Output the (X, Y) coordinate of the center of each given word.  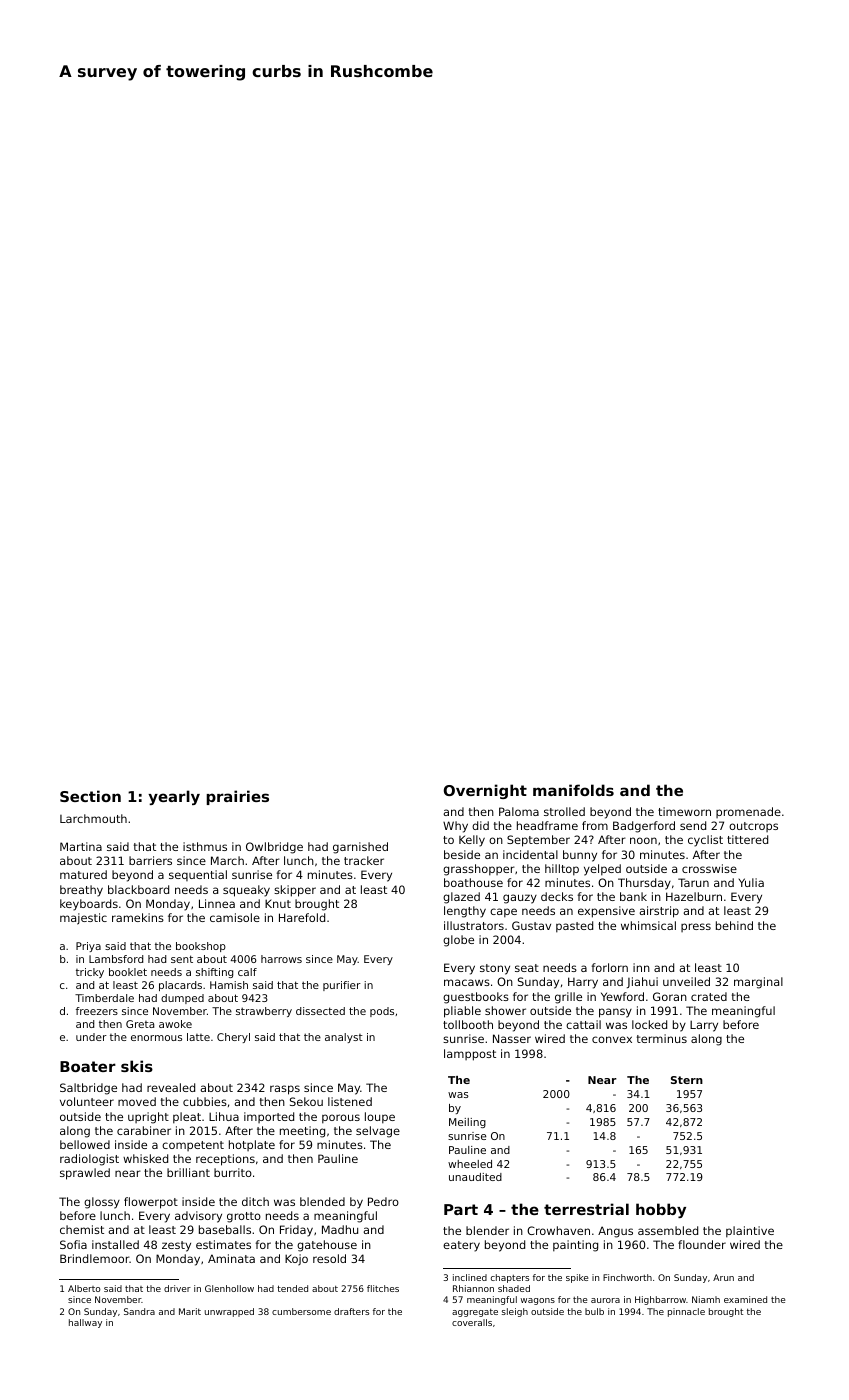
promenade (748, 812)
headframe (547, 825)
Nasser (512, 1038)
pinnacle (686, 1312)
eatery (461, 1246)
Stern (687, 1080)
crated (709, 996)
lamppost (470, 1055)
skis (137, 1066)
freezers (97, 1011)
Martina (81, 846)
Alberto (84, 1288)
